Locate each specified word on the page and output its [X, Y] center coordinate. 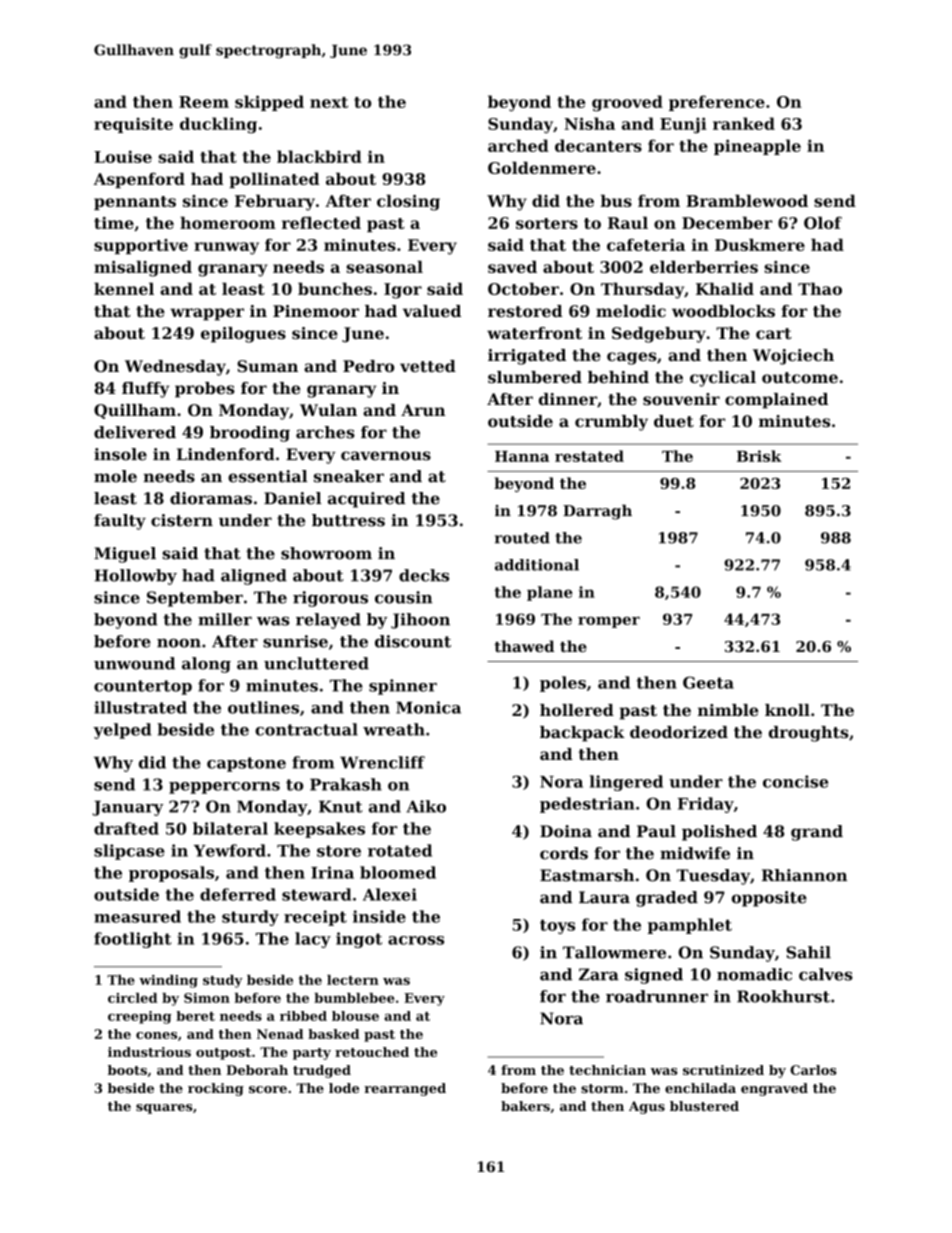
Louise [123, 156]
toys [557, 927]
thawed [524, 646]
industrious [149, 1052]
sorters [547, 223]
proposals [171, 874]
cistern [182, 520]
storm [602, 1088]
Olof [823, 222]
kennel [124, 288]
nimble [728, 710]
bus [616, 200]
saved [512, 266]
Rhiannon [804, 875]
